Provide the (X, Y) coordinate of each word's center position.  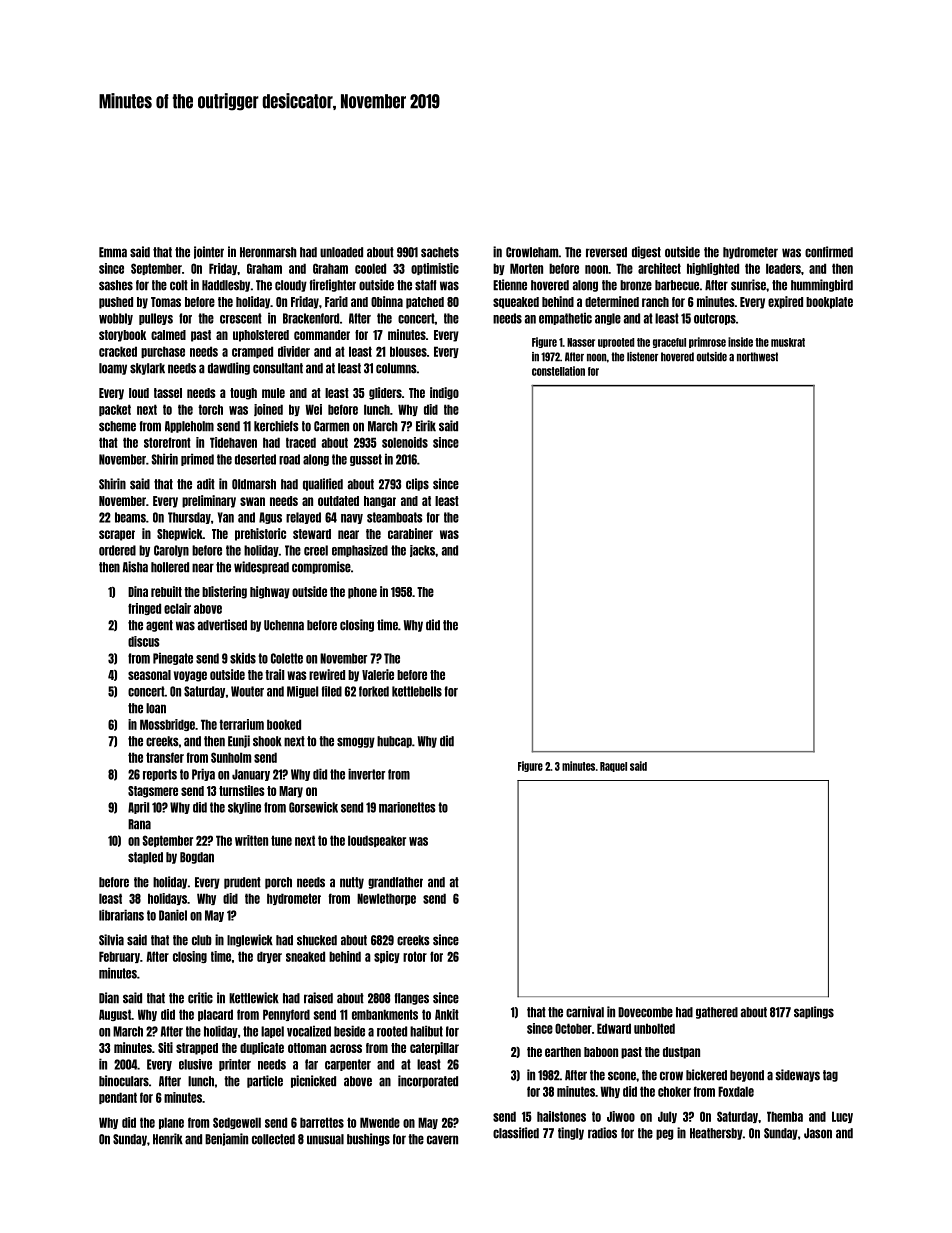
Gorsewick (313, 807)
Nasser (581, 342)
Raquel (613, 767)
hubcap (394, 742)
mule (273, 393)
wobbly (116, 319)
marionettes (407, 807)
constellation (558, 371)
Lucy (842, 1117)
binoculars (124, 1081)
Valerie (378, 674)
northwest (757, 357)
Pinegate (173, 658)
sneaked (305, 956)
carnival (585, 1012)
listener (642, 357)
